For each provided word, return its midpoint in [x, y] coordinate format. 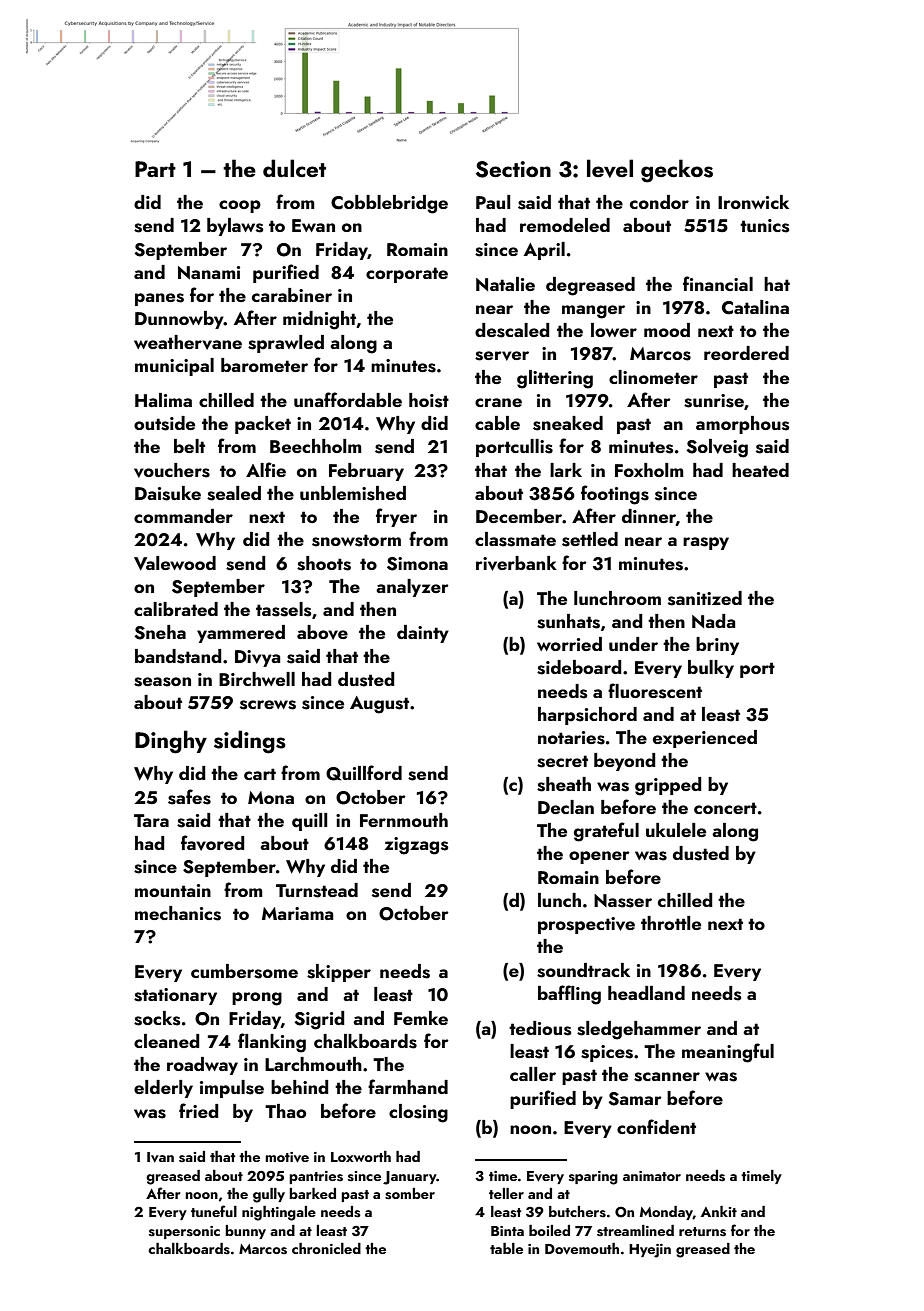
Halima [163, 400]
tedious [540, 1028]
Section [513, 169]
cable [497, 423]
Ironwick [753, 202]
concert [725, 808]
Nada [713, 621]
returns [702, 1232]
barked [312, 1193]
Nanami [209, 272]
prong [257, 999]
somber [410, 1194]
